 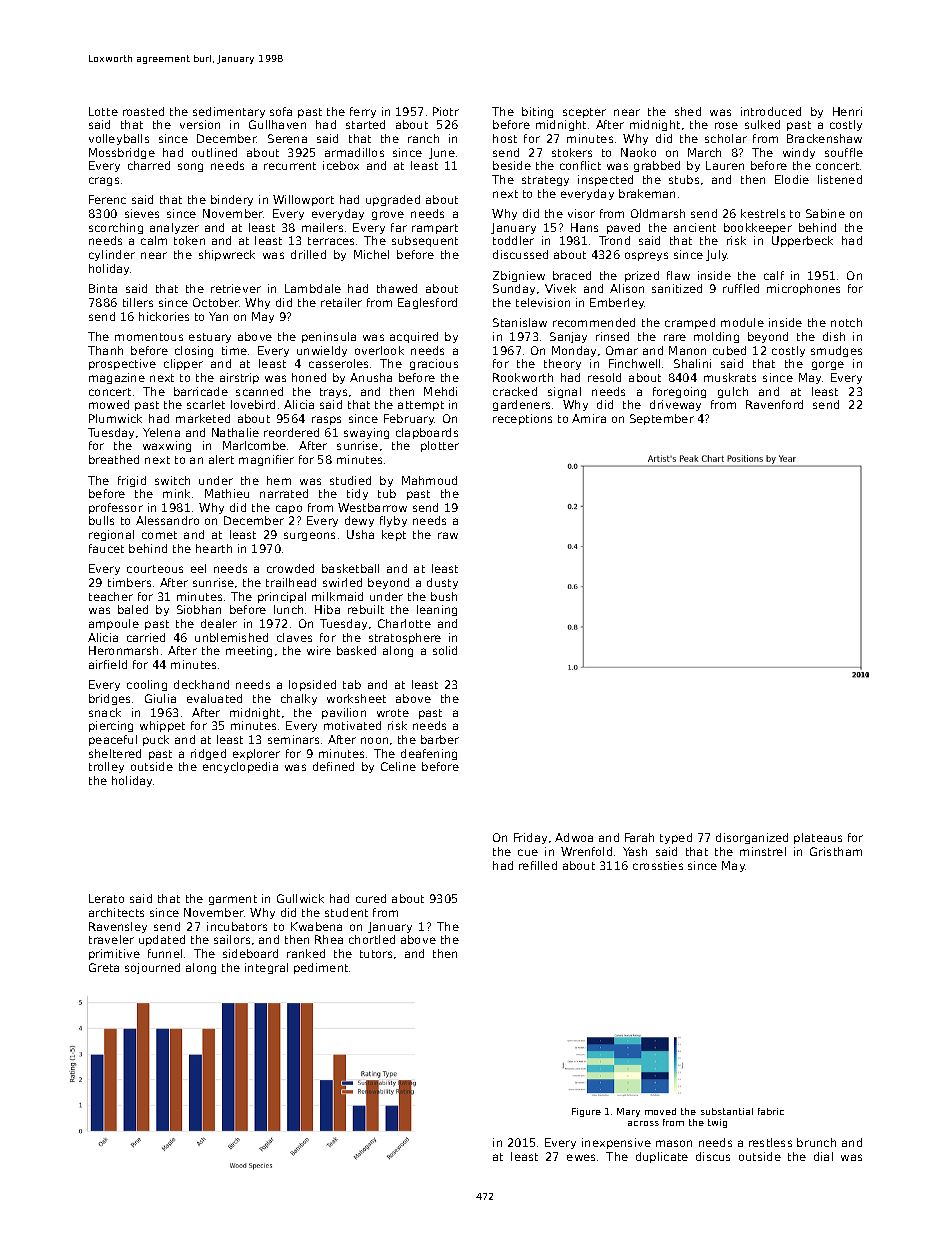 What do you see at coordinates (846, 322) in the page?
I see `notch` at bounding box center [846, 322].
